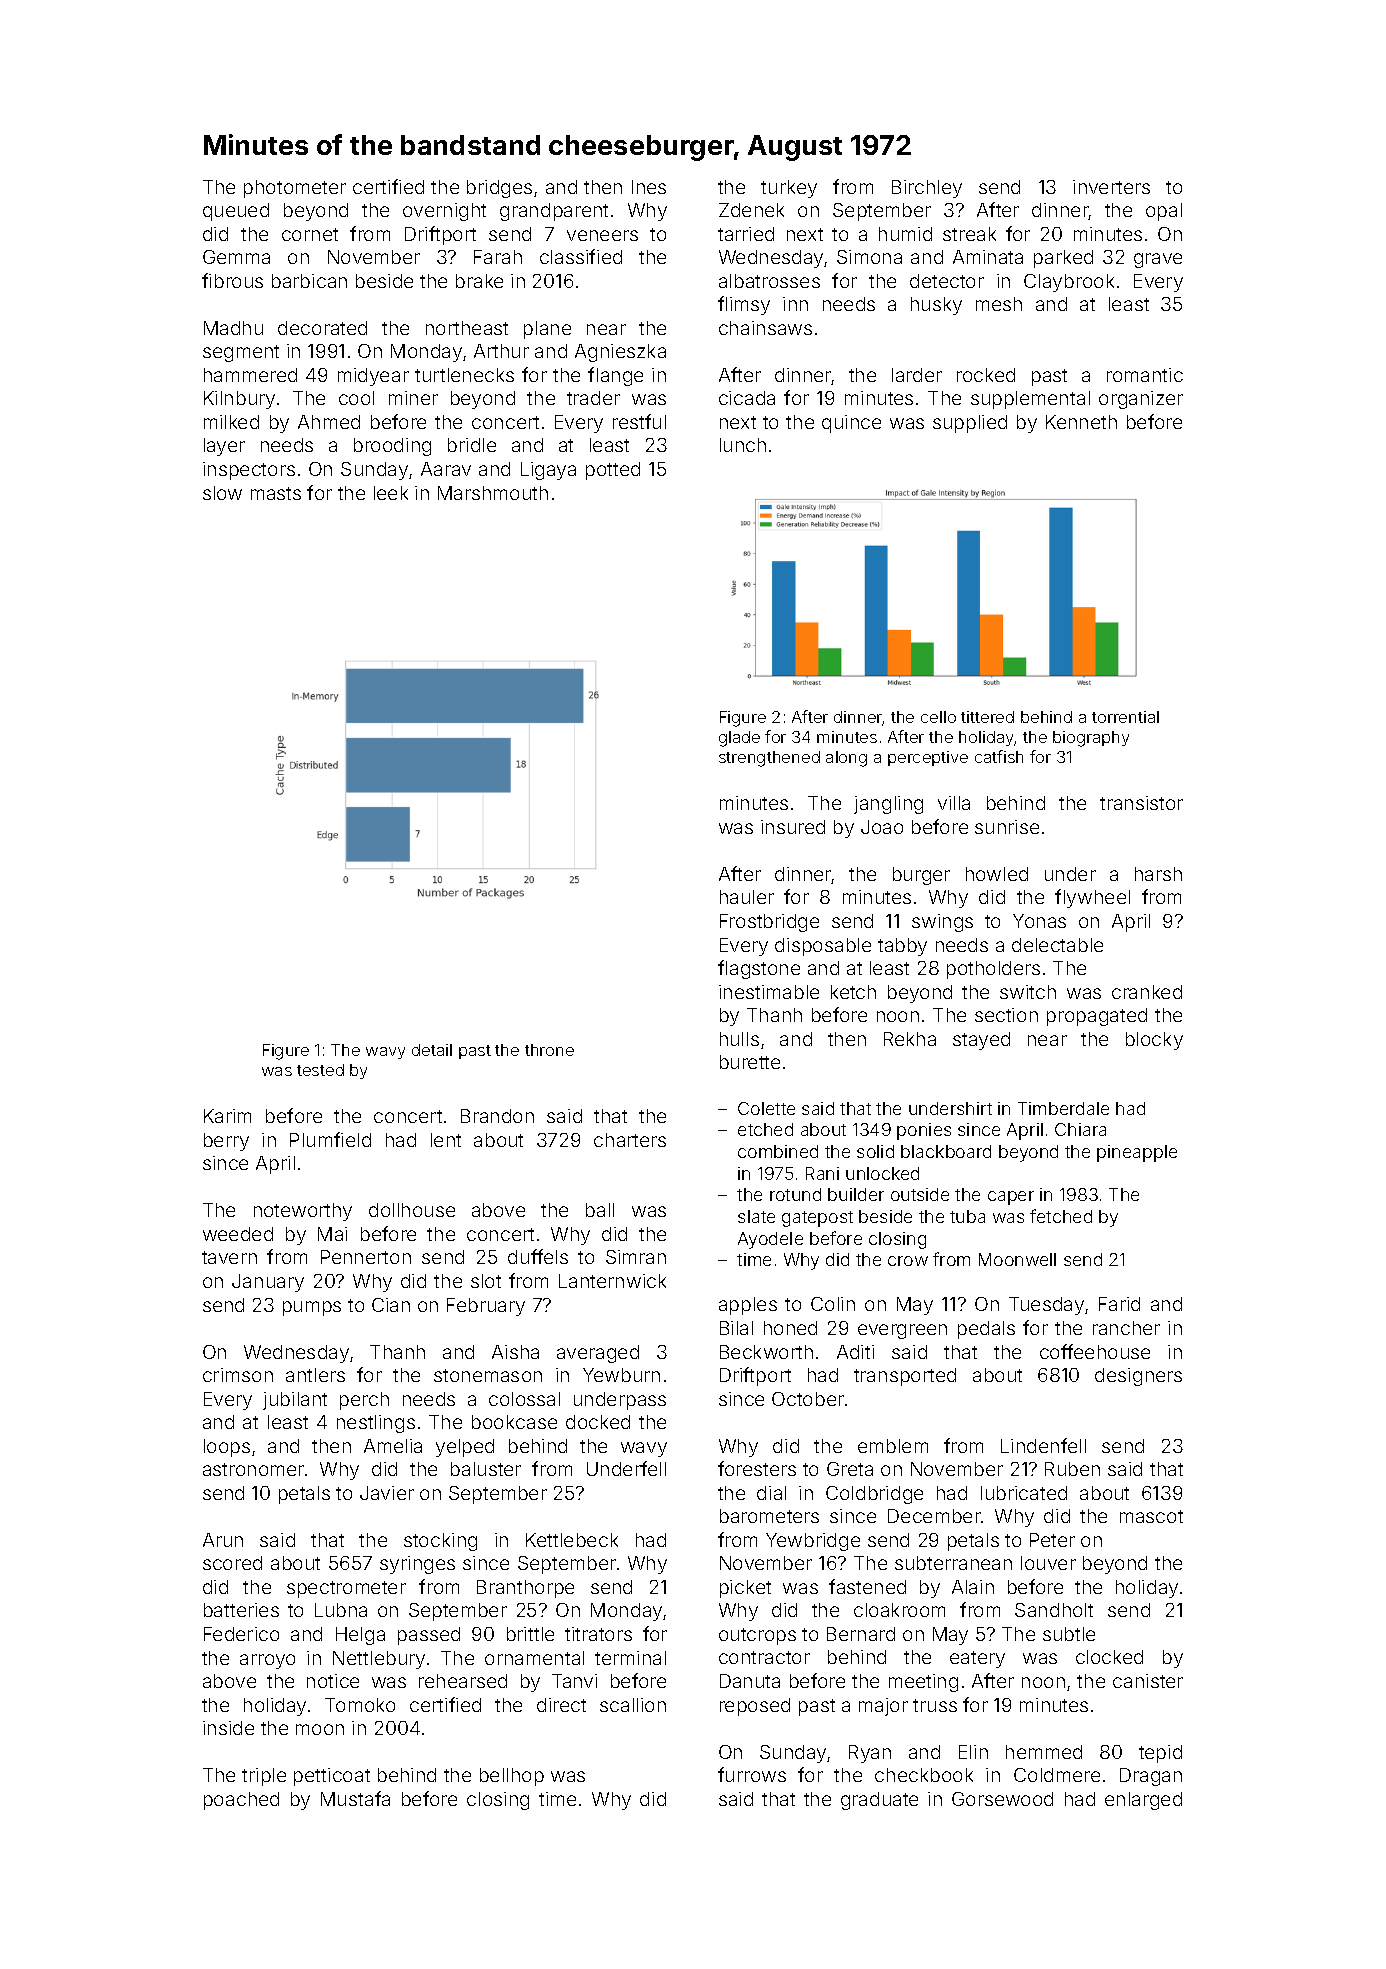 This screenshot has height=1969, width=1386. What do you see at coordinates (766, 1108) in the screenshot?
I see `Colette` at bounding box center [766, 1108].
